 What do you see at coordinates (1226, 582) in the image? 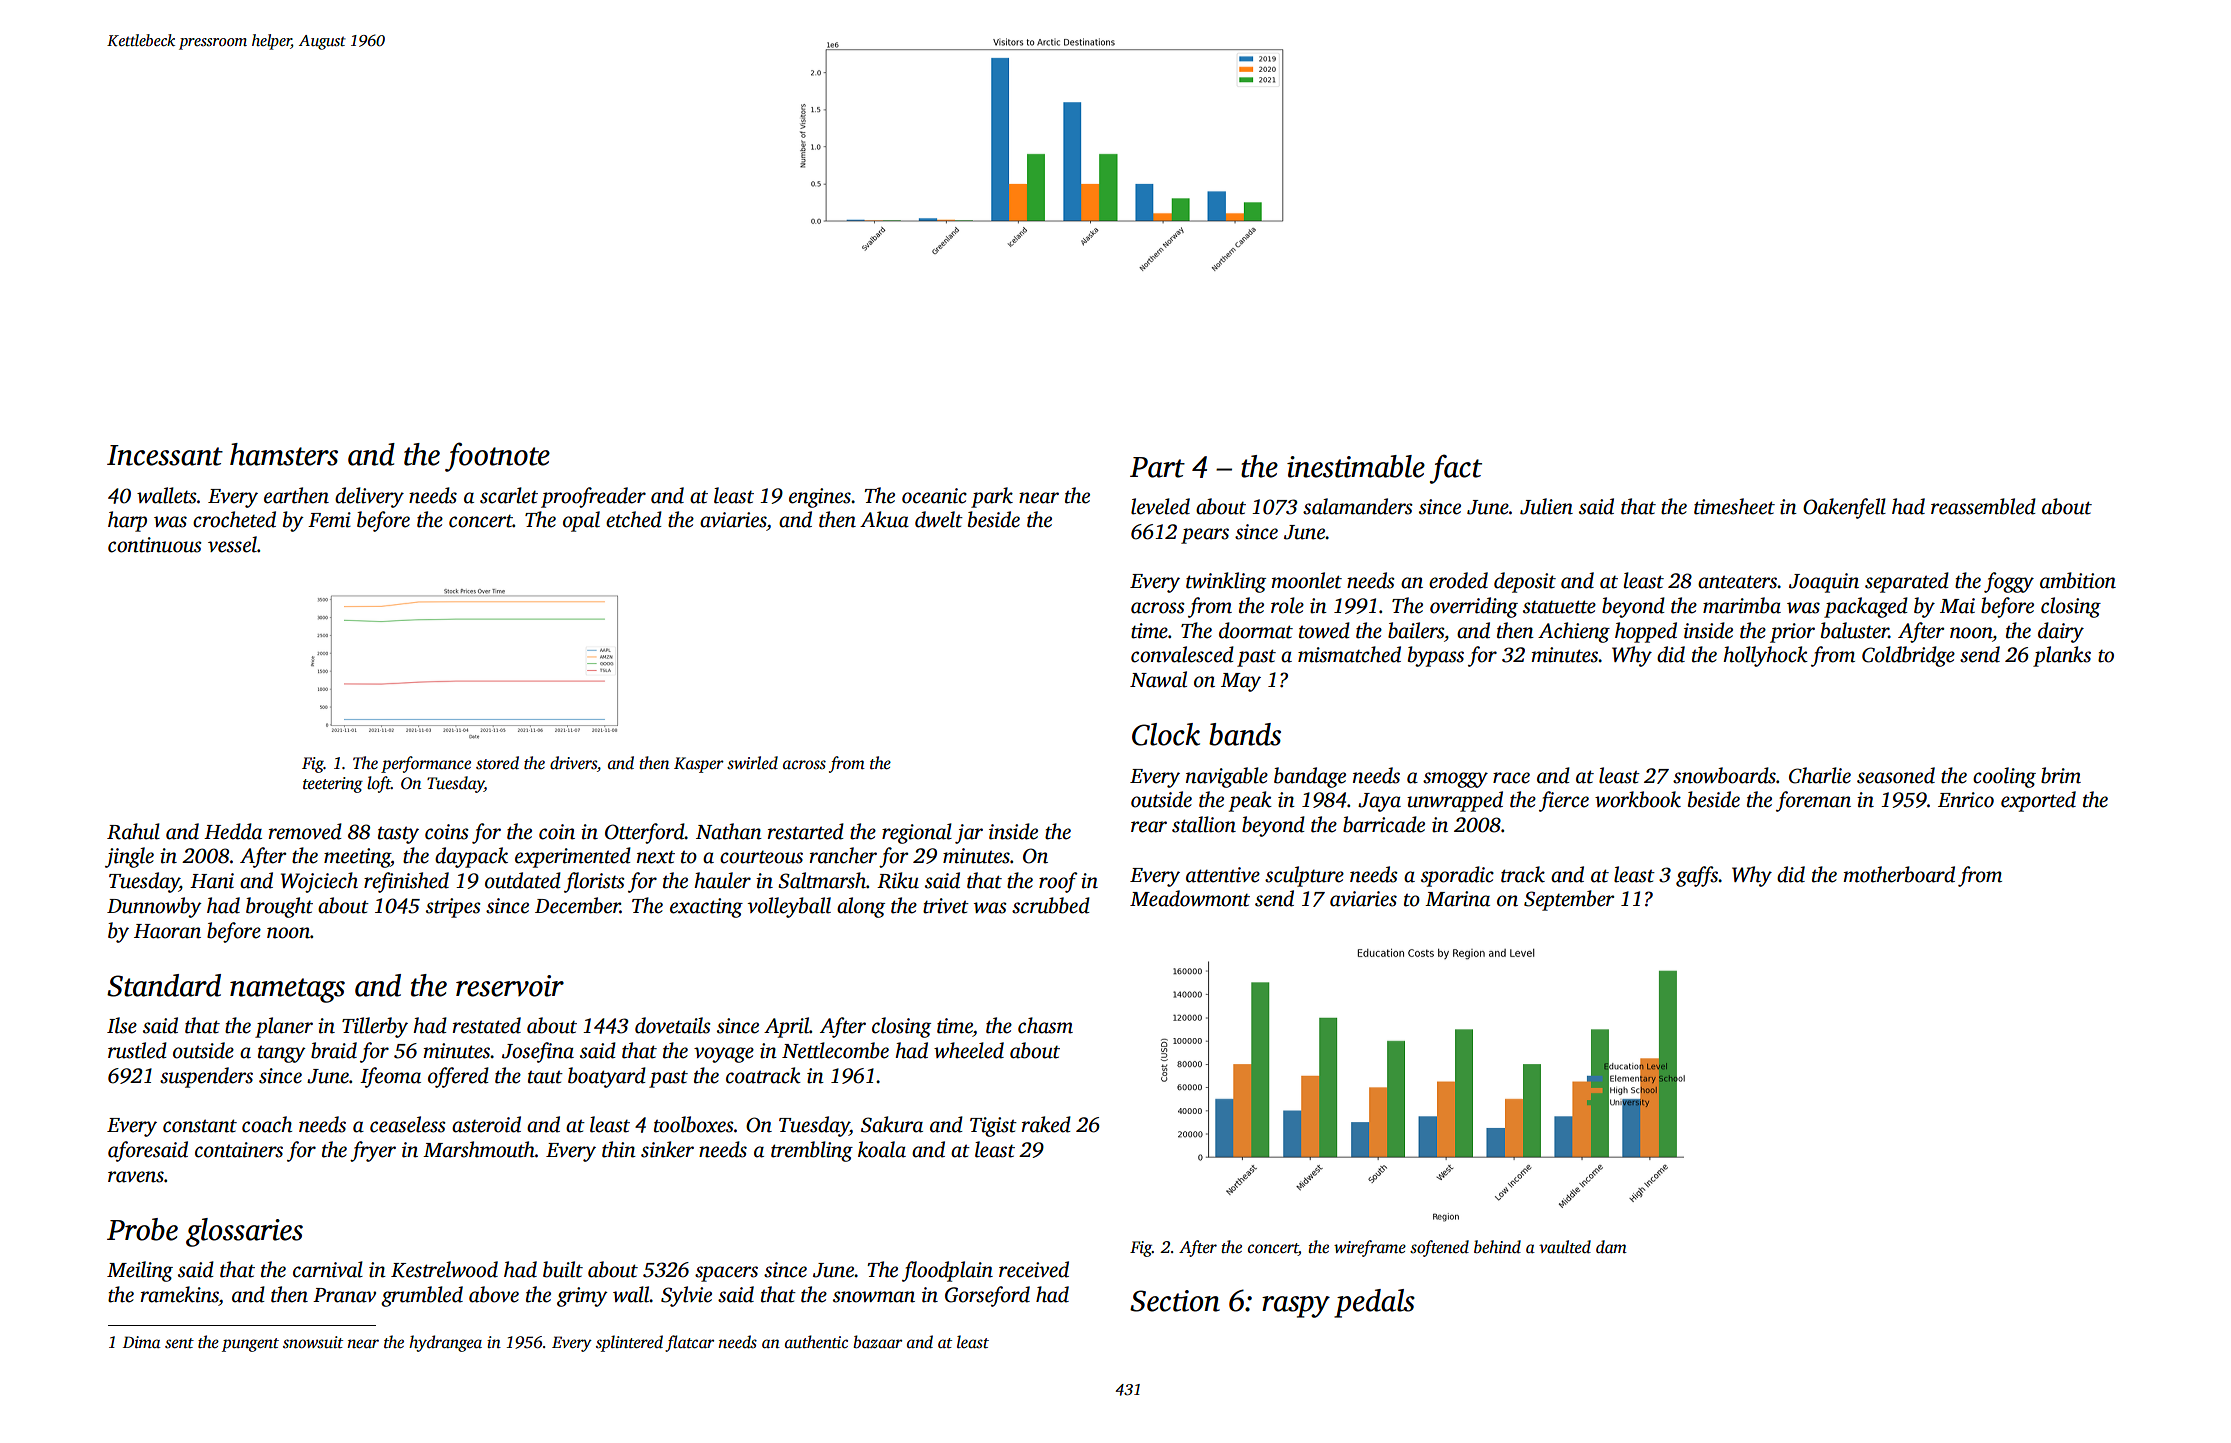
I see `twinkling` at bounding box center [1226, 582].
